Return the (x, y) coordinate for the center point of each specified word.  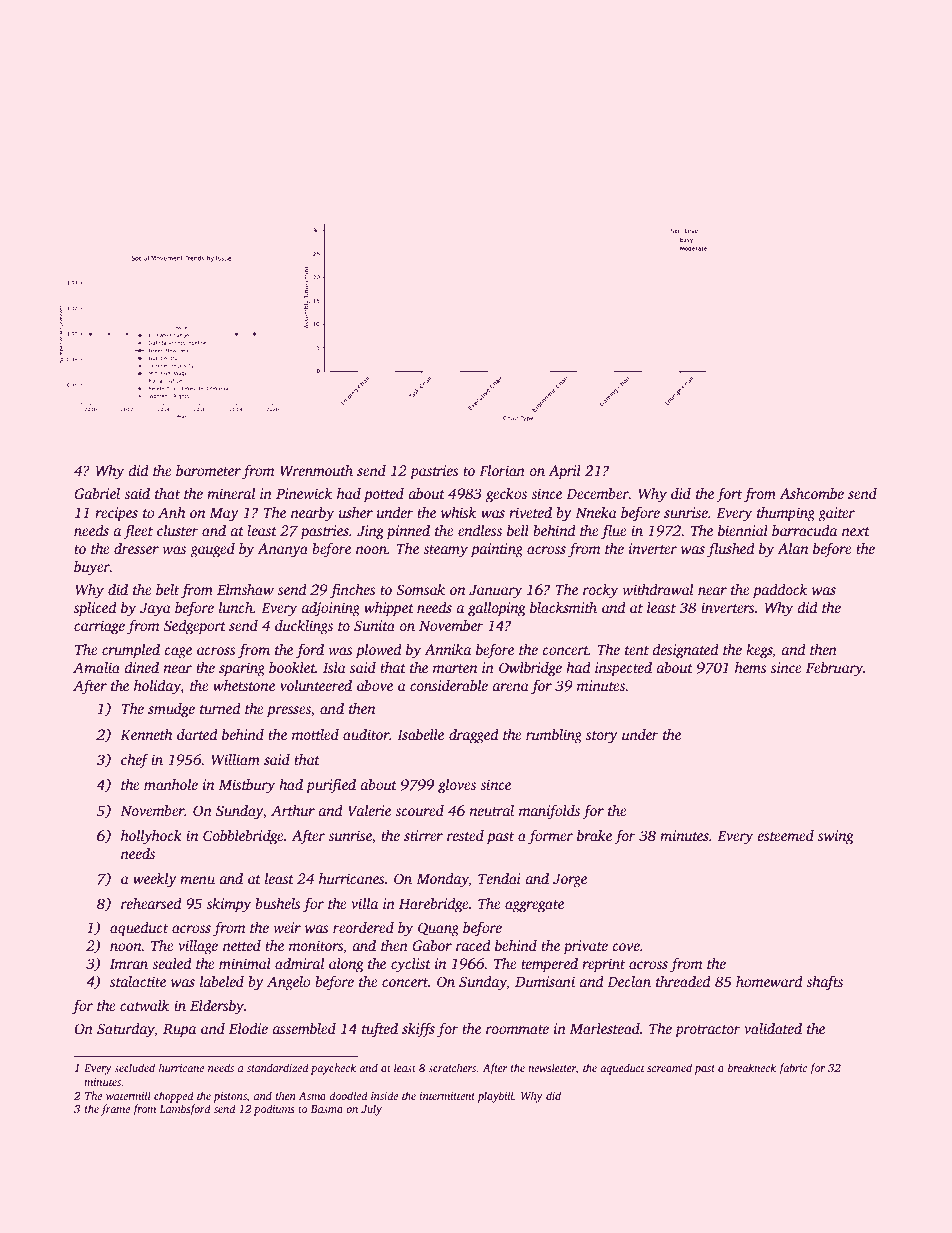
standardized (278, 1067)
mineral (231, 493)
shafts (824, 983)
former (550, 837)
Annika (447, 649)
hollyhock (151, 837)
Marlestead (605, 1028)
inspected (623, 669)
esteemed (785, 835)
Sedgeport (195, 627)
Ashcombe (811, 493)
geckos (506, 495)
